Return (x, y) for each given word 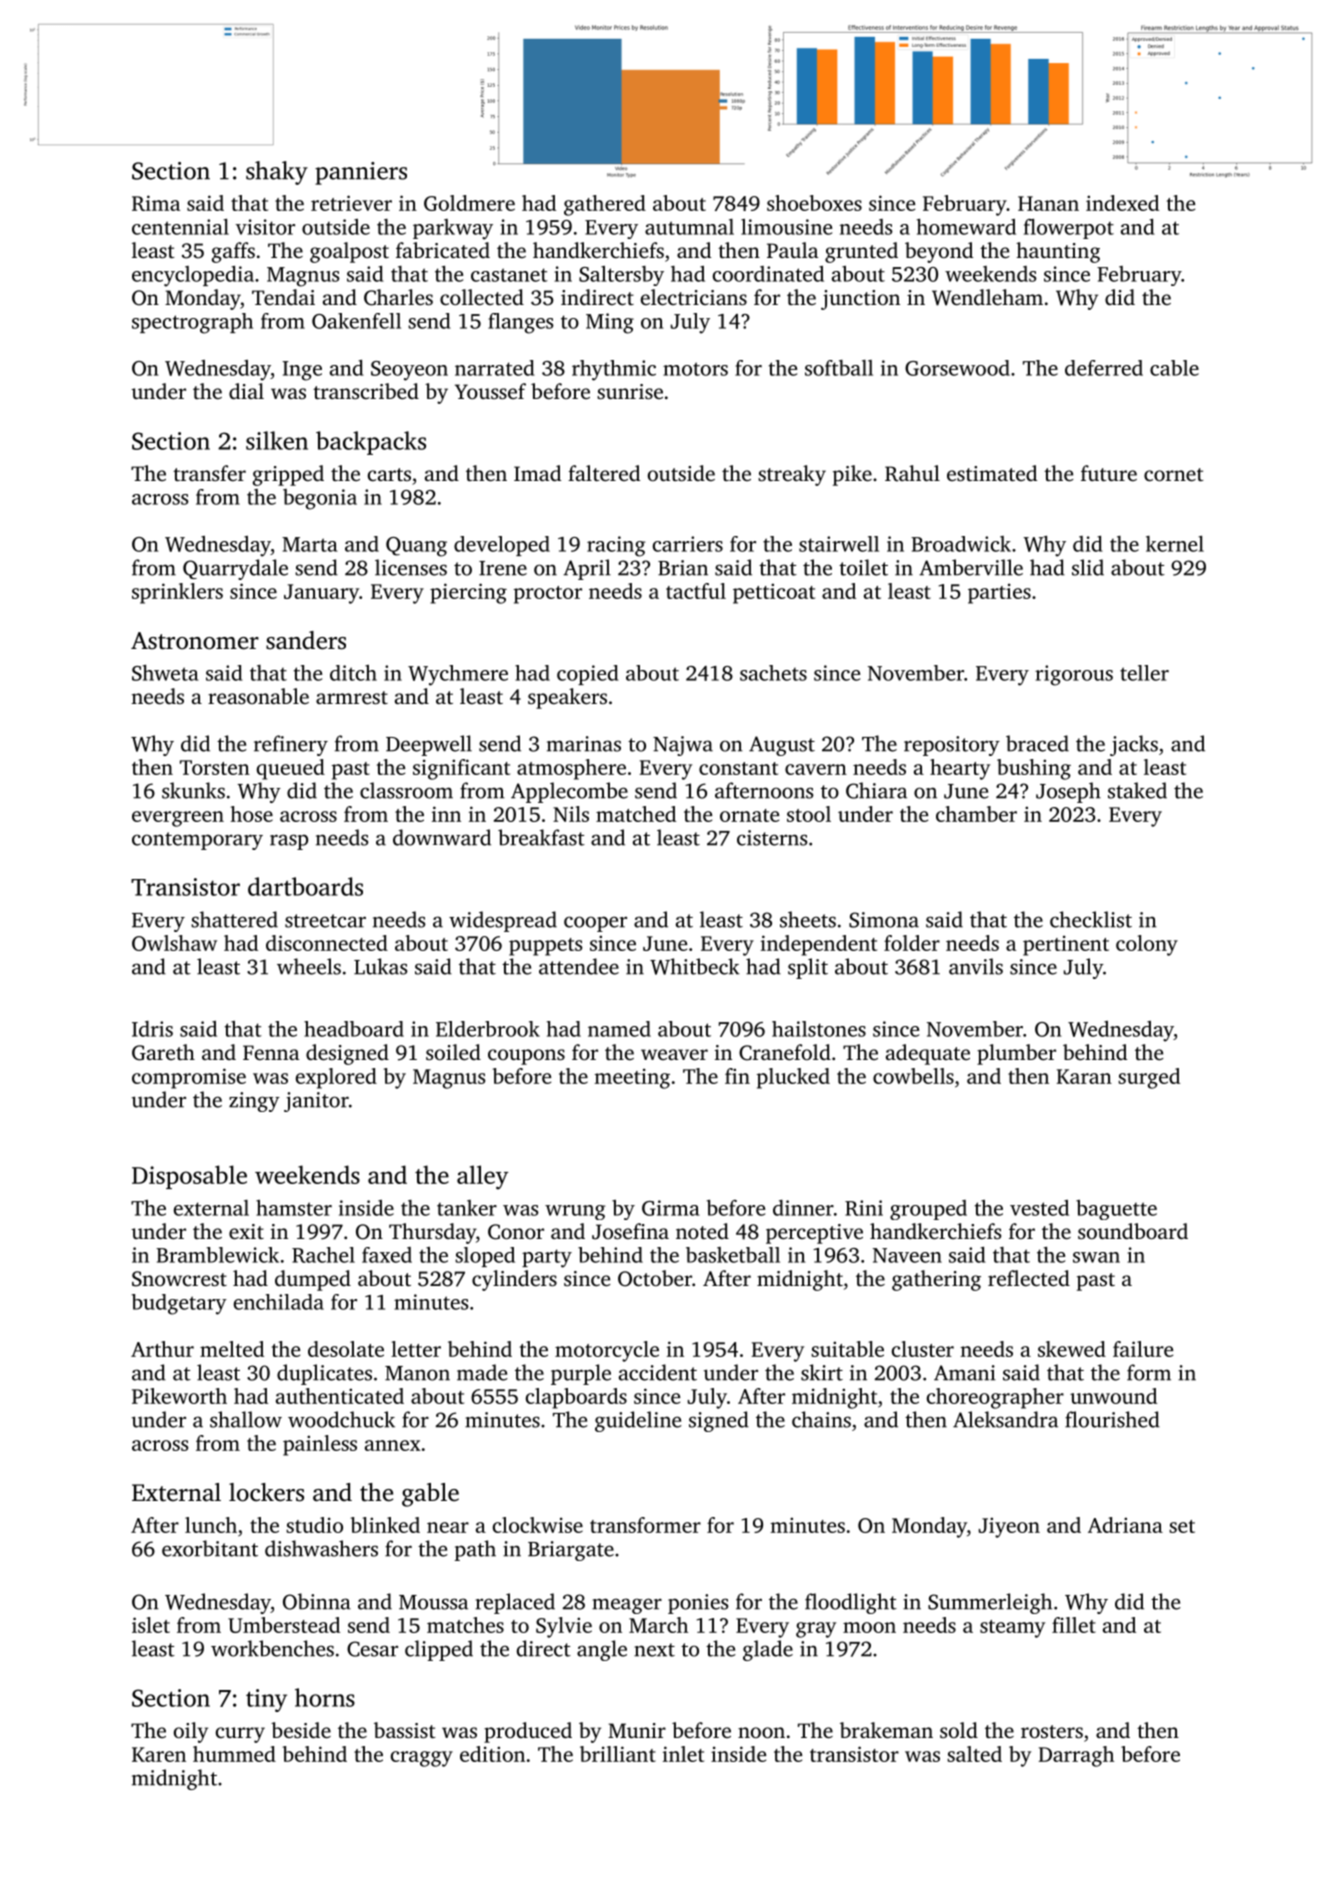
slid (1088, 567)
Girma (671, 1208)
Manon (417, 1373)
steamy (1012, 1629)
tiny (266, 1700)
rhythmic (614, 370)
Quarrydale (235, 569)
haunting (1058, 252)
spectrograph (192, 323)
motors (695, 369)
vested (1039, 1208)
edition (492, 1754)
